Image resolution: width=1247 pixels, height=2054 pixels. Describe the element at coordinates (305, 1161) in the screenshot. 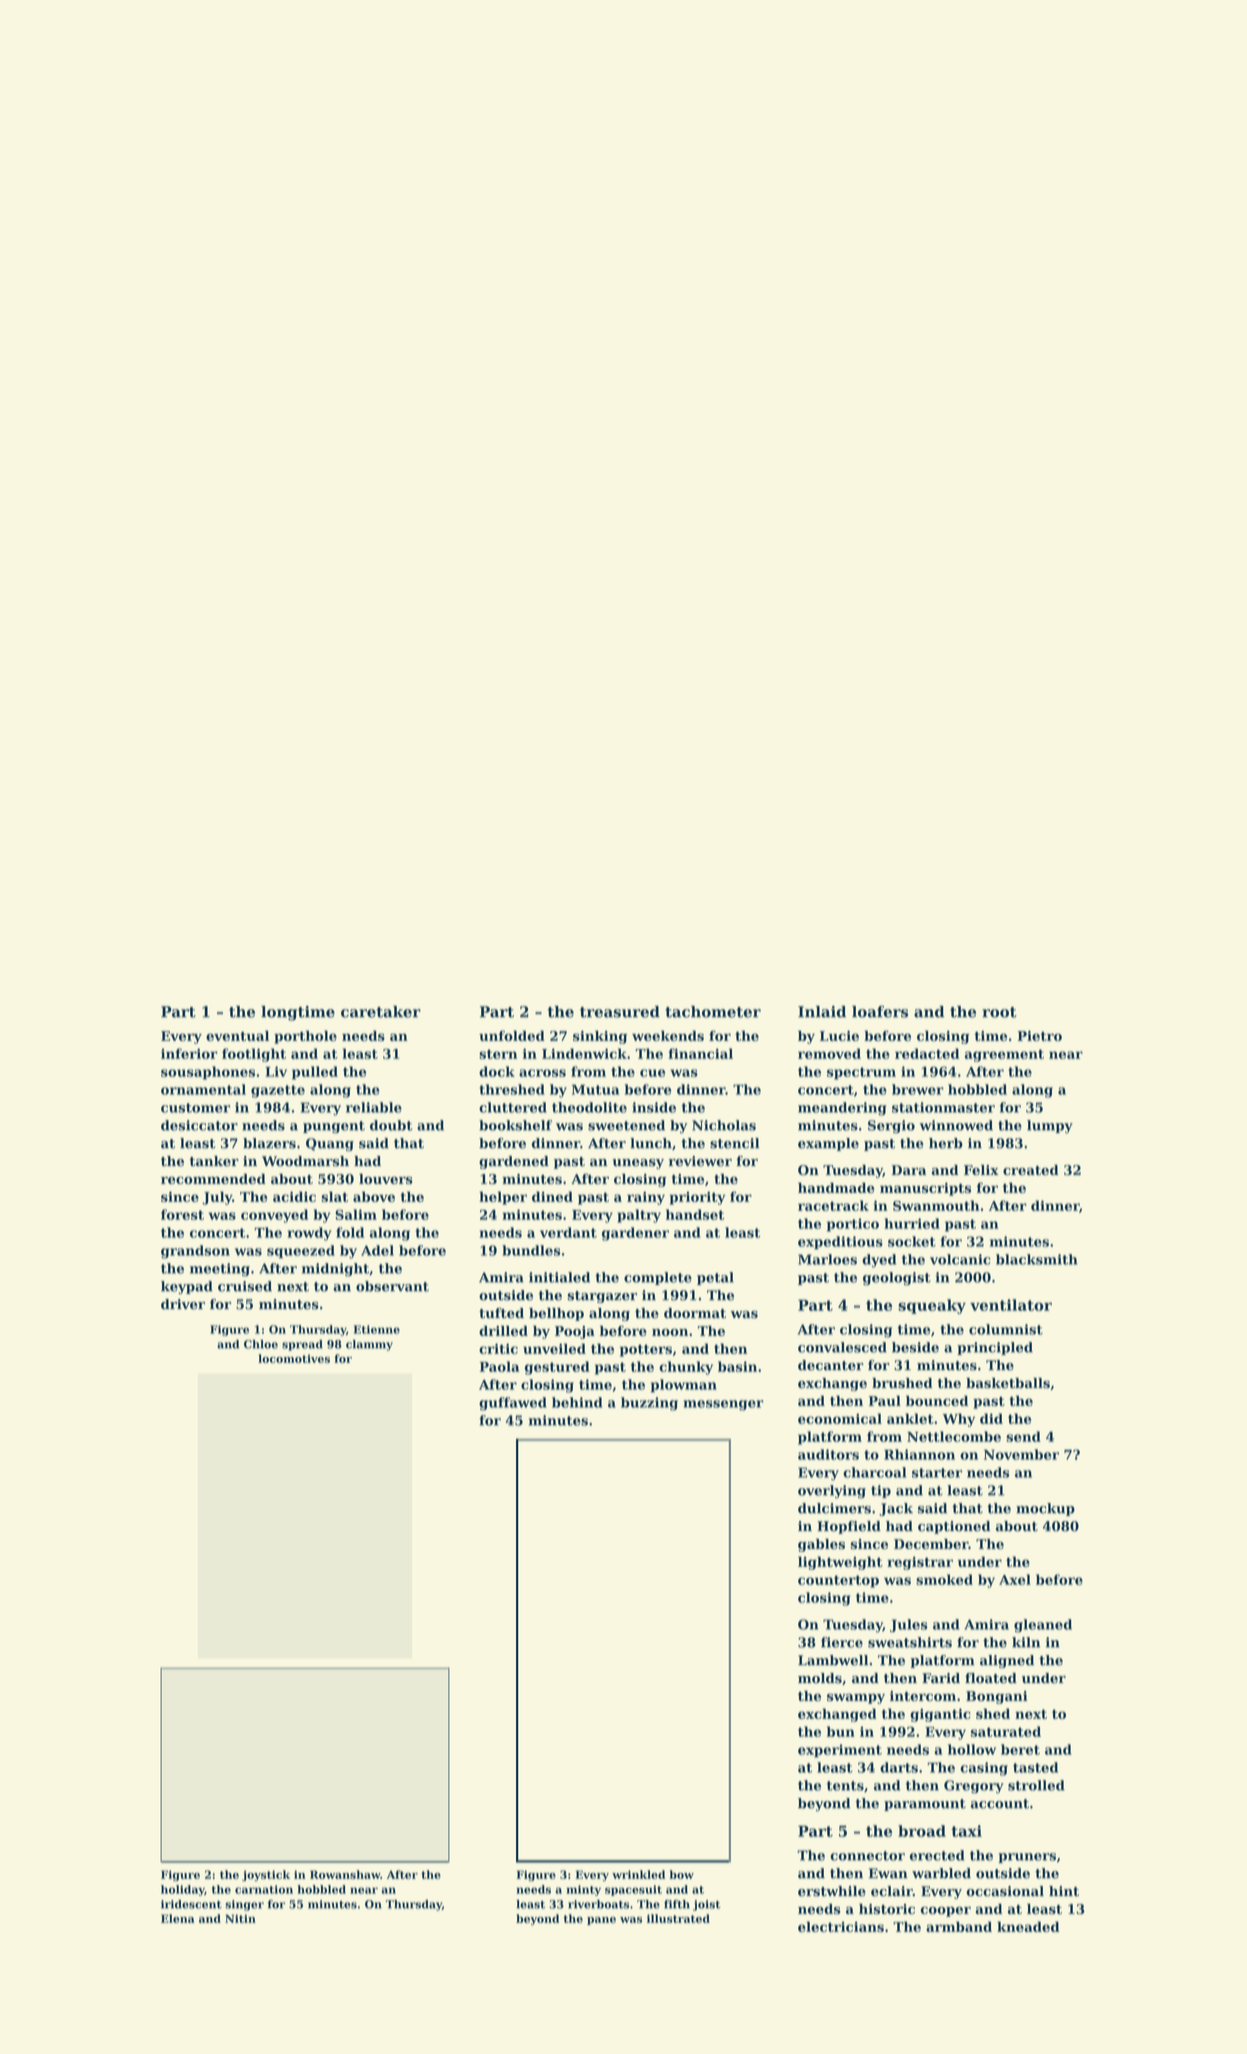

I see `Woodmarsh` at that location.
